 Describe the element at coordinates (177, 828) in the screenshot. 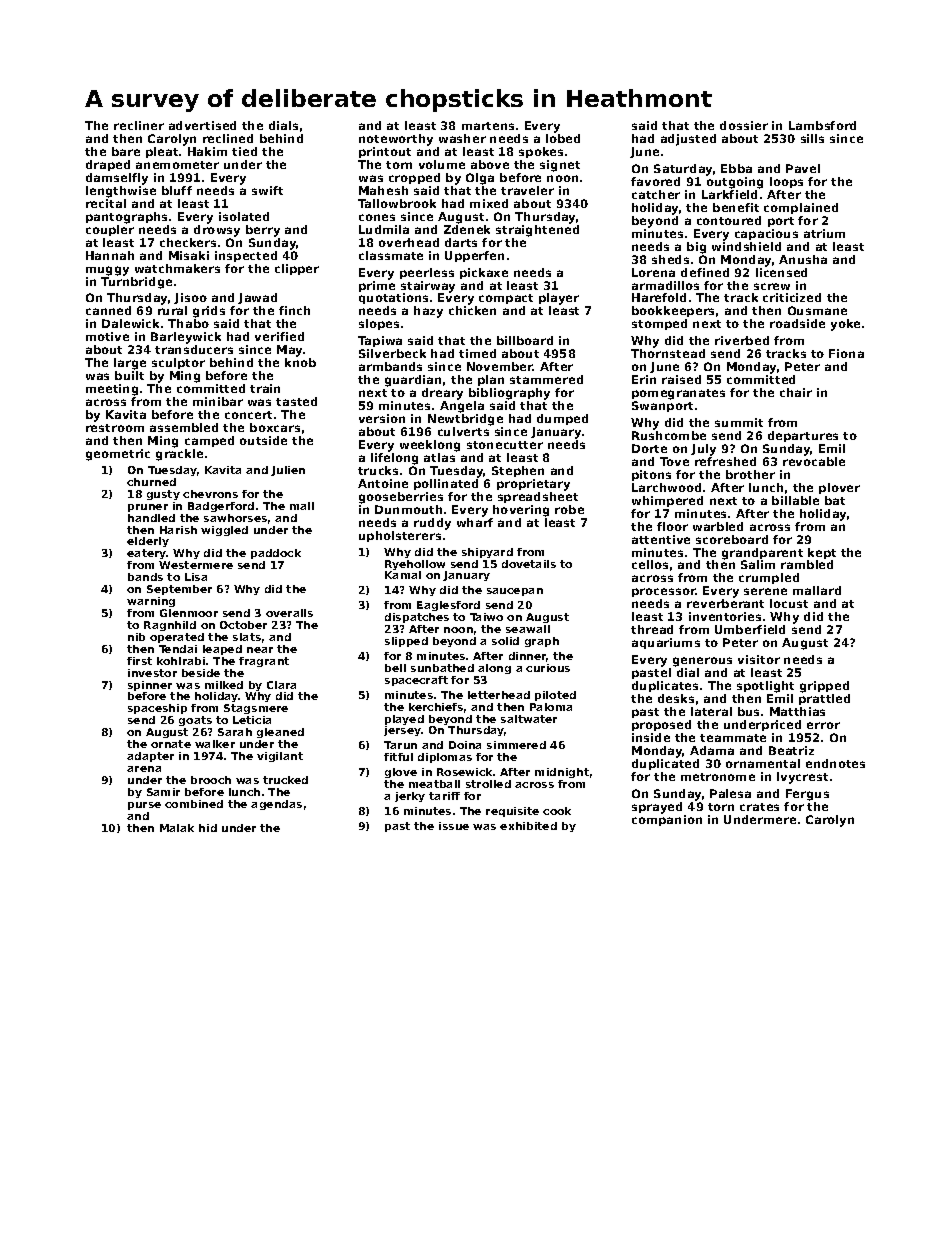

I see `Malak` at that location.
